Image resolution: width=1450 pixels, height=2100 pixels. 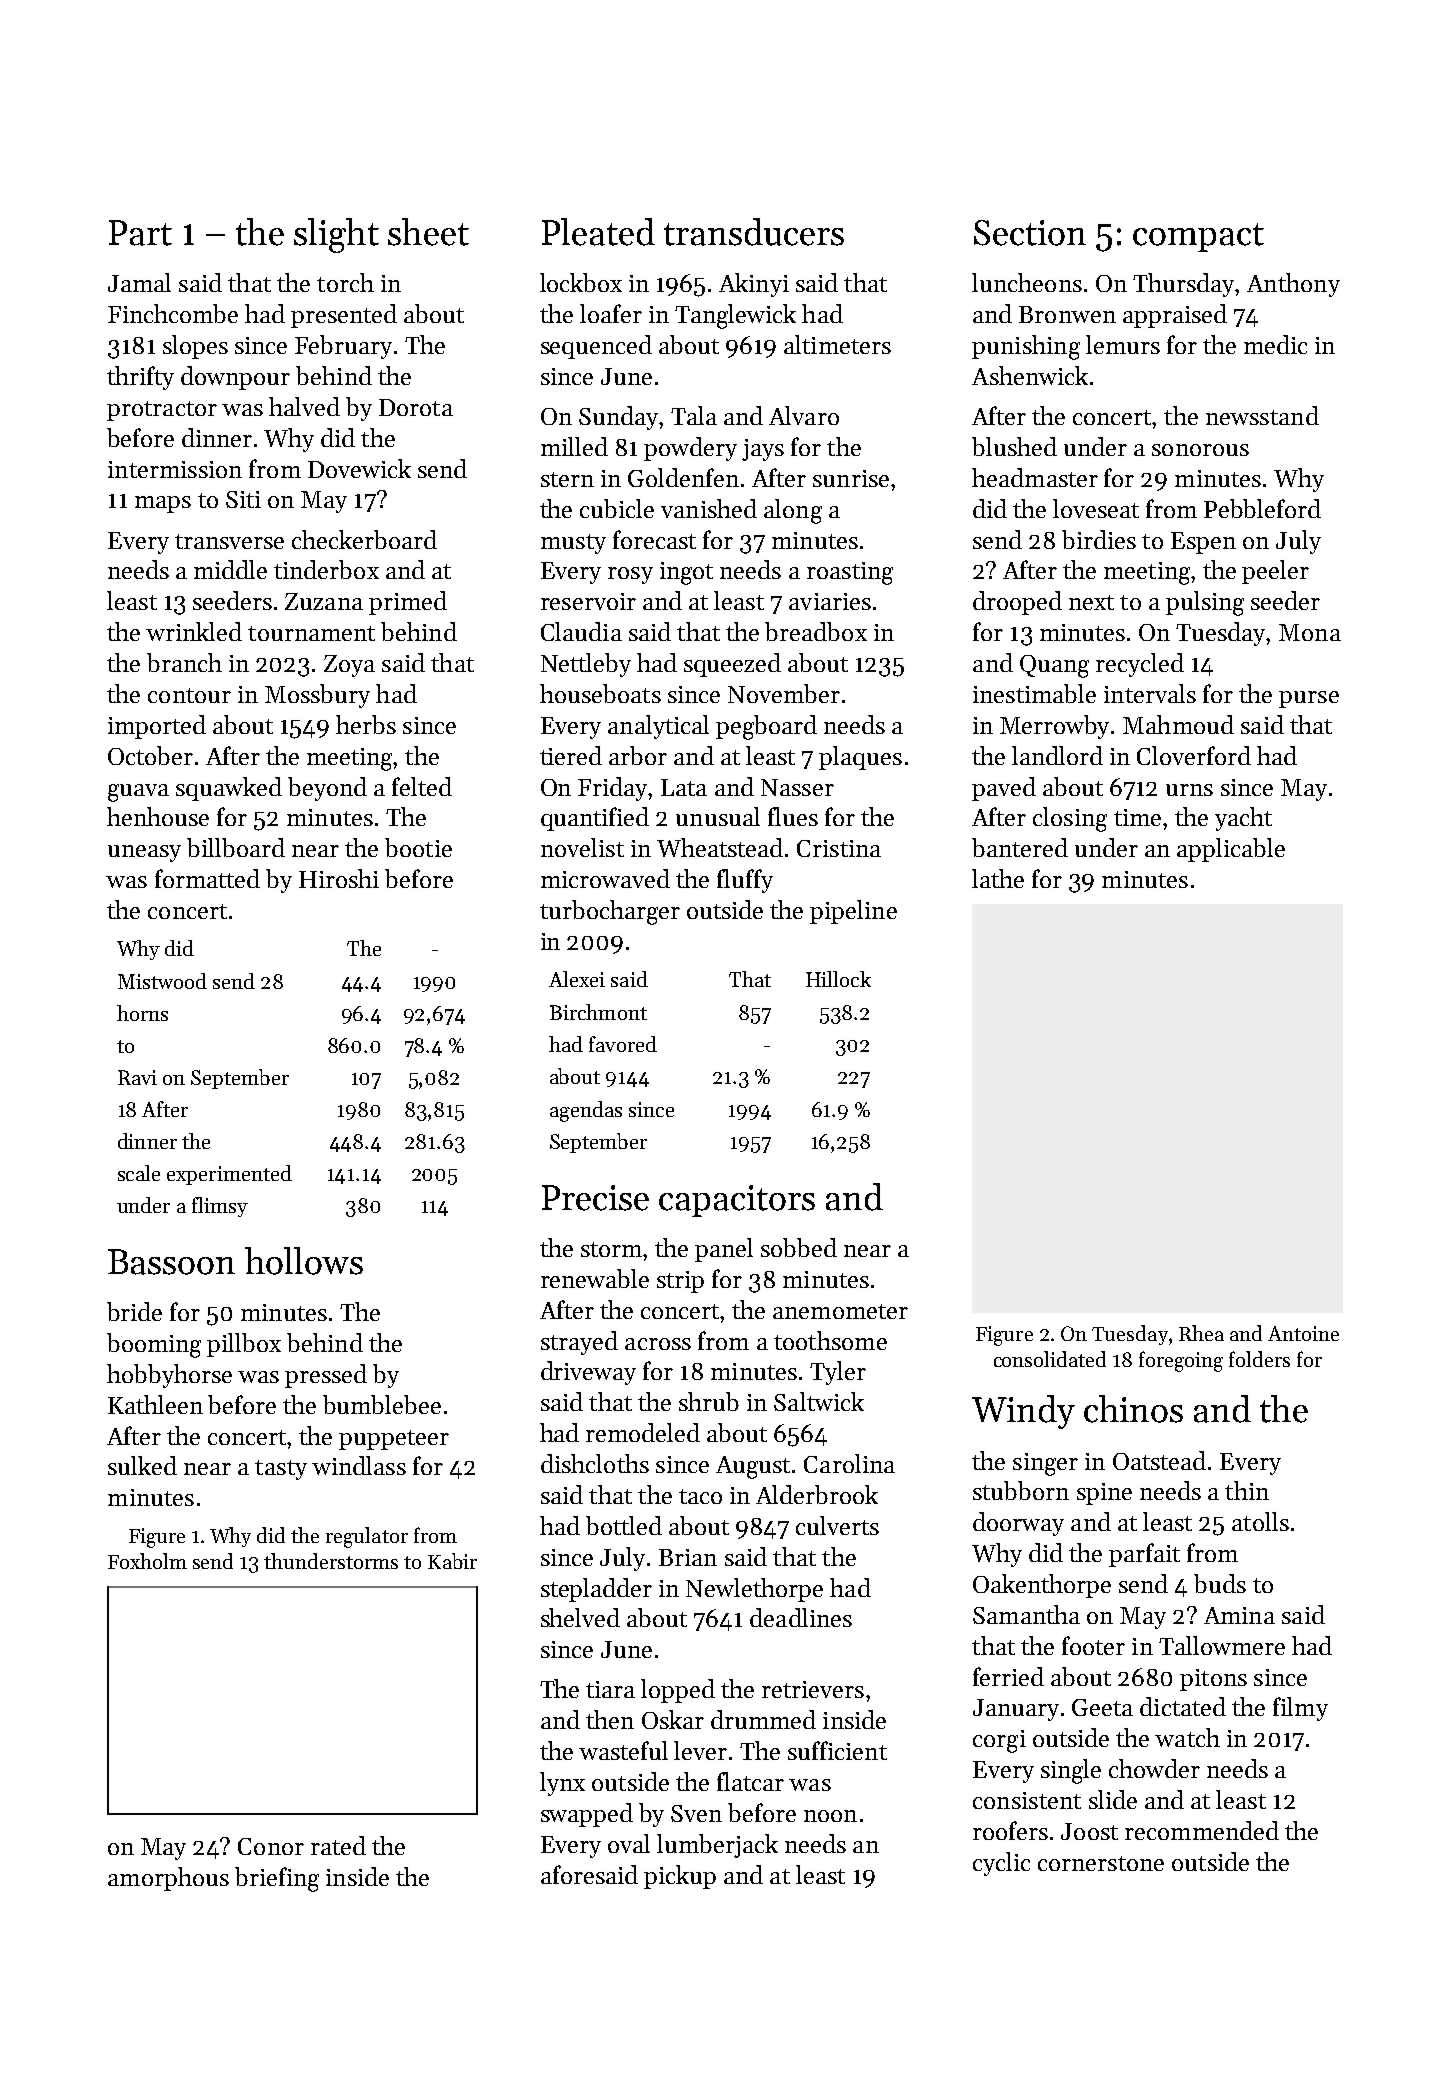 What do you see at coordinates (229, 541) in the screenshot?
I see `transverse` at bounding box center [229, 541].
